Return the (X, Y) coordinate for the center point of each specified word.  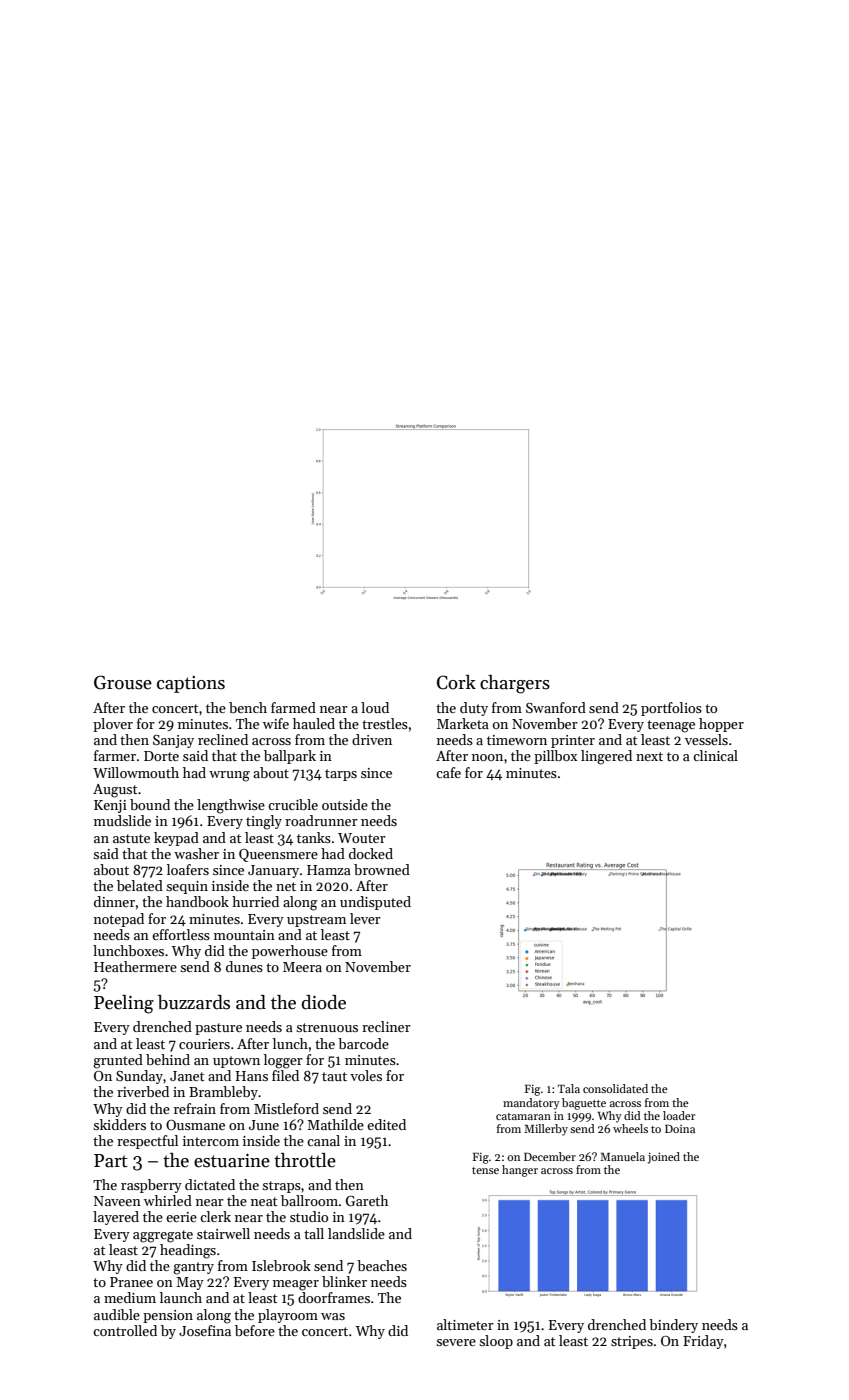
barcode (363, 1043)
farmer (115, 755)
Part (111, 1161)
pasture (218, 1029)
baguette (584, 1104)
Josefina (205, 1330)
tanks (314, 837)
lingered (606, 757)
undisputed (375, 903)
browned (382, 869)
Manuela (622, 1156)
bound (150, 804)
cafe (448, 772)
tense (485, 1170)
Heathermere (135, 966)
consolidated (615, 1088)
